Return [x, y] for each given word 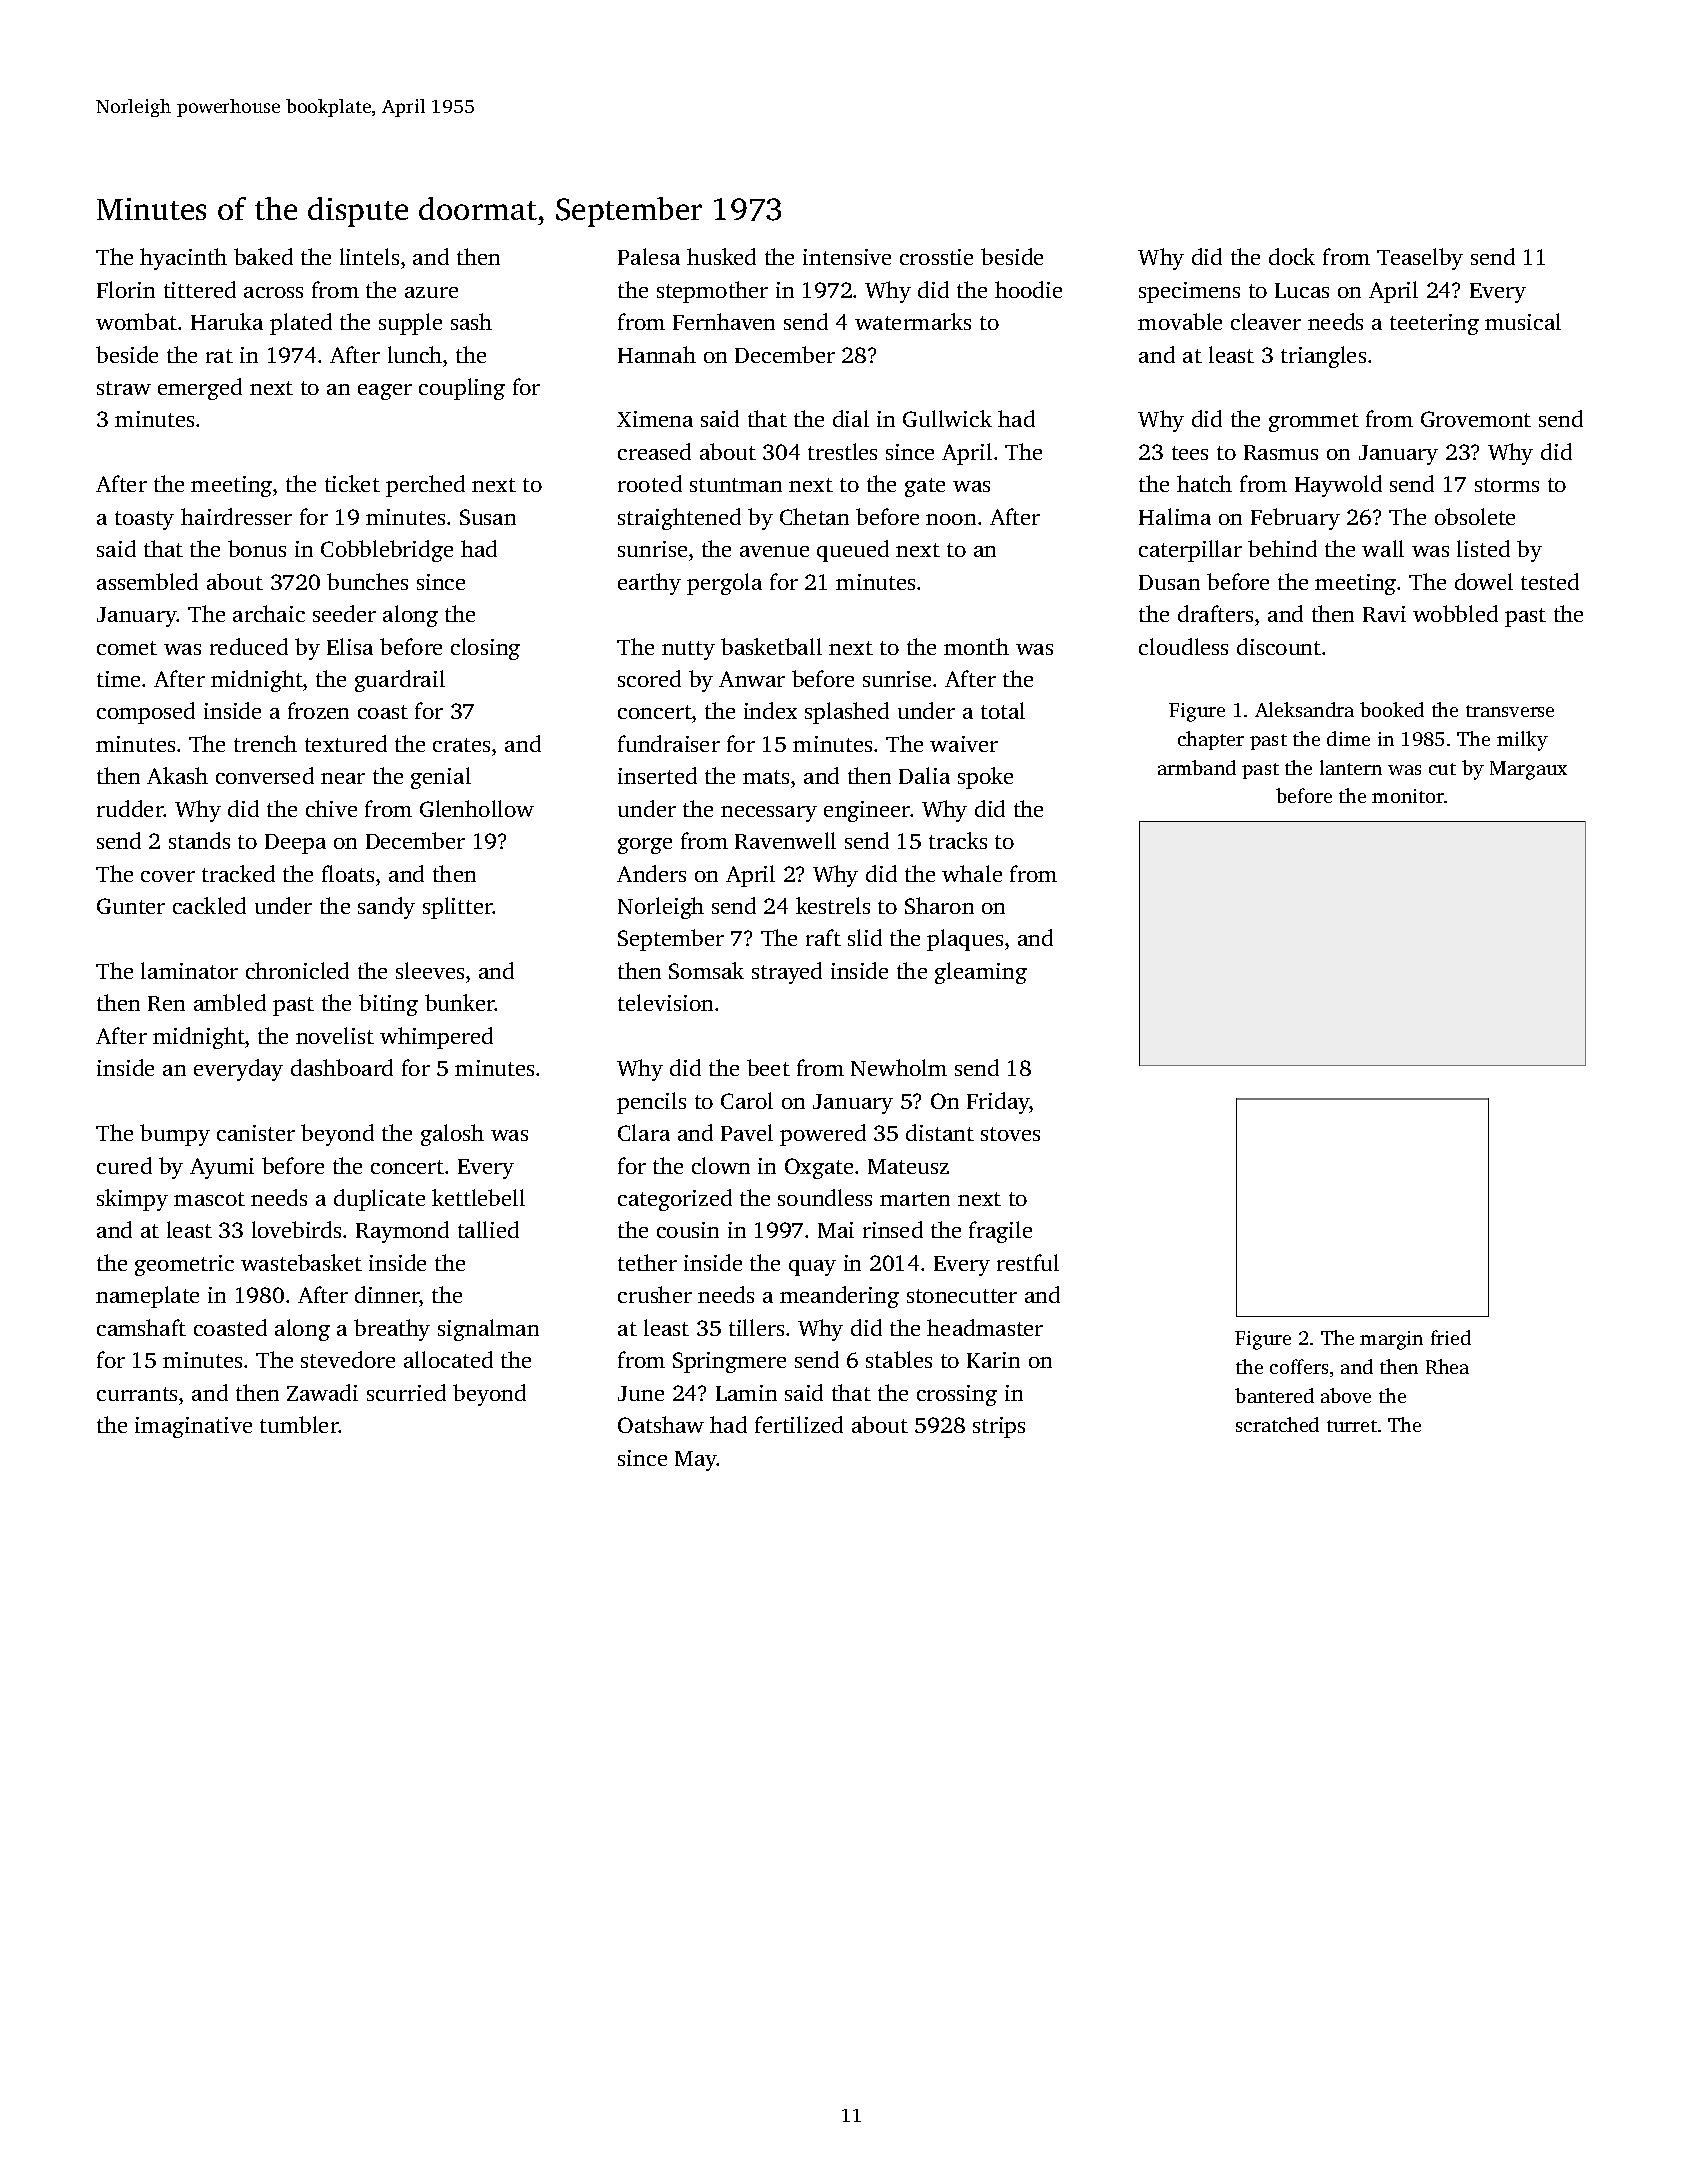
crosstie [936, 257]
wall [1383, 548]
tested [1550, 581]
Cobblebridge [387, 551]
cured [124, 1165]
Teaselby [1420, 259]
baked [263, 256]
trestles [842, 451]
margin [1391, 1340]
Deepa [295, 844]
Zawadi [322, 1392]
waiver [964, 744]
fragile [1000, 1232]
